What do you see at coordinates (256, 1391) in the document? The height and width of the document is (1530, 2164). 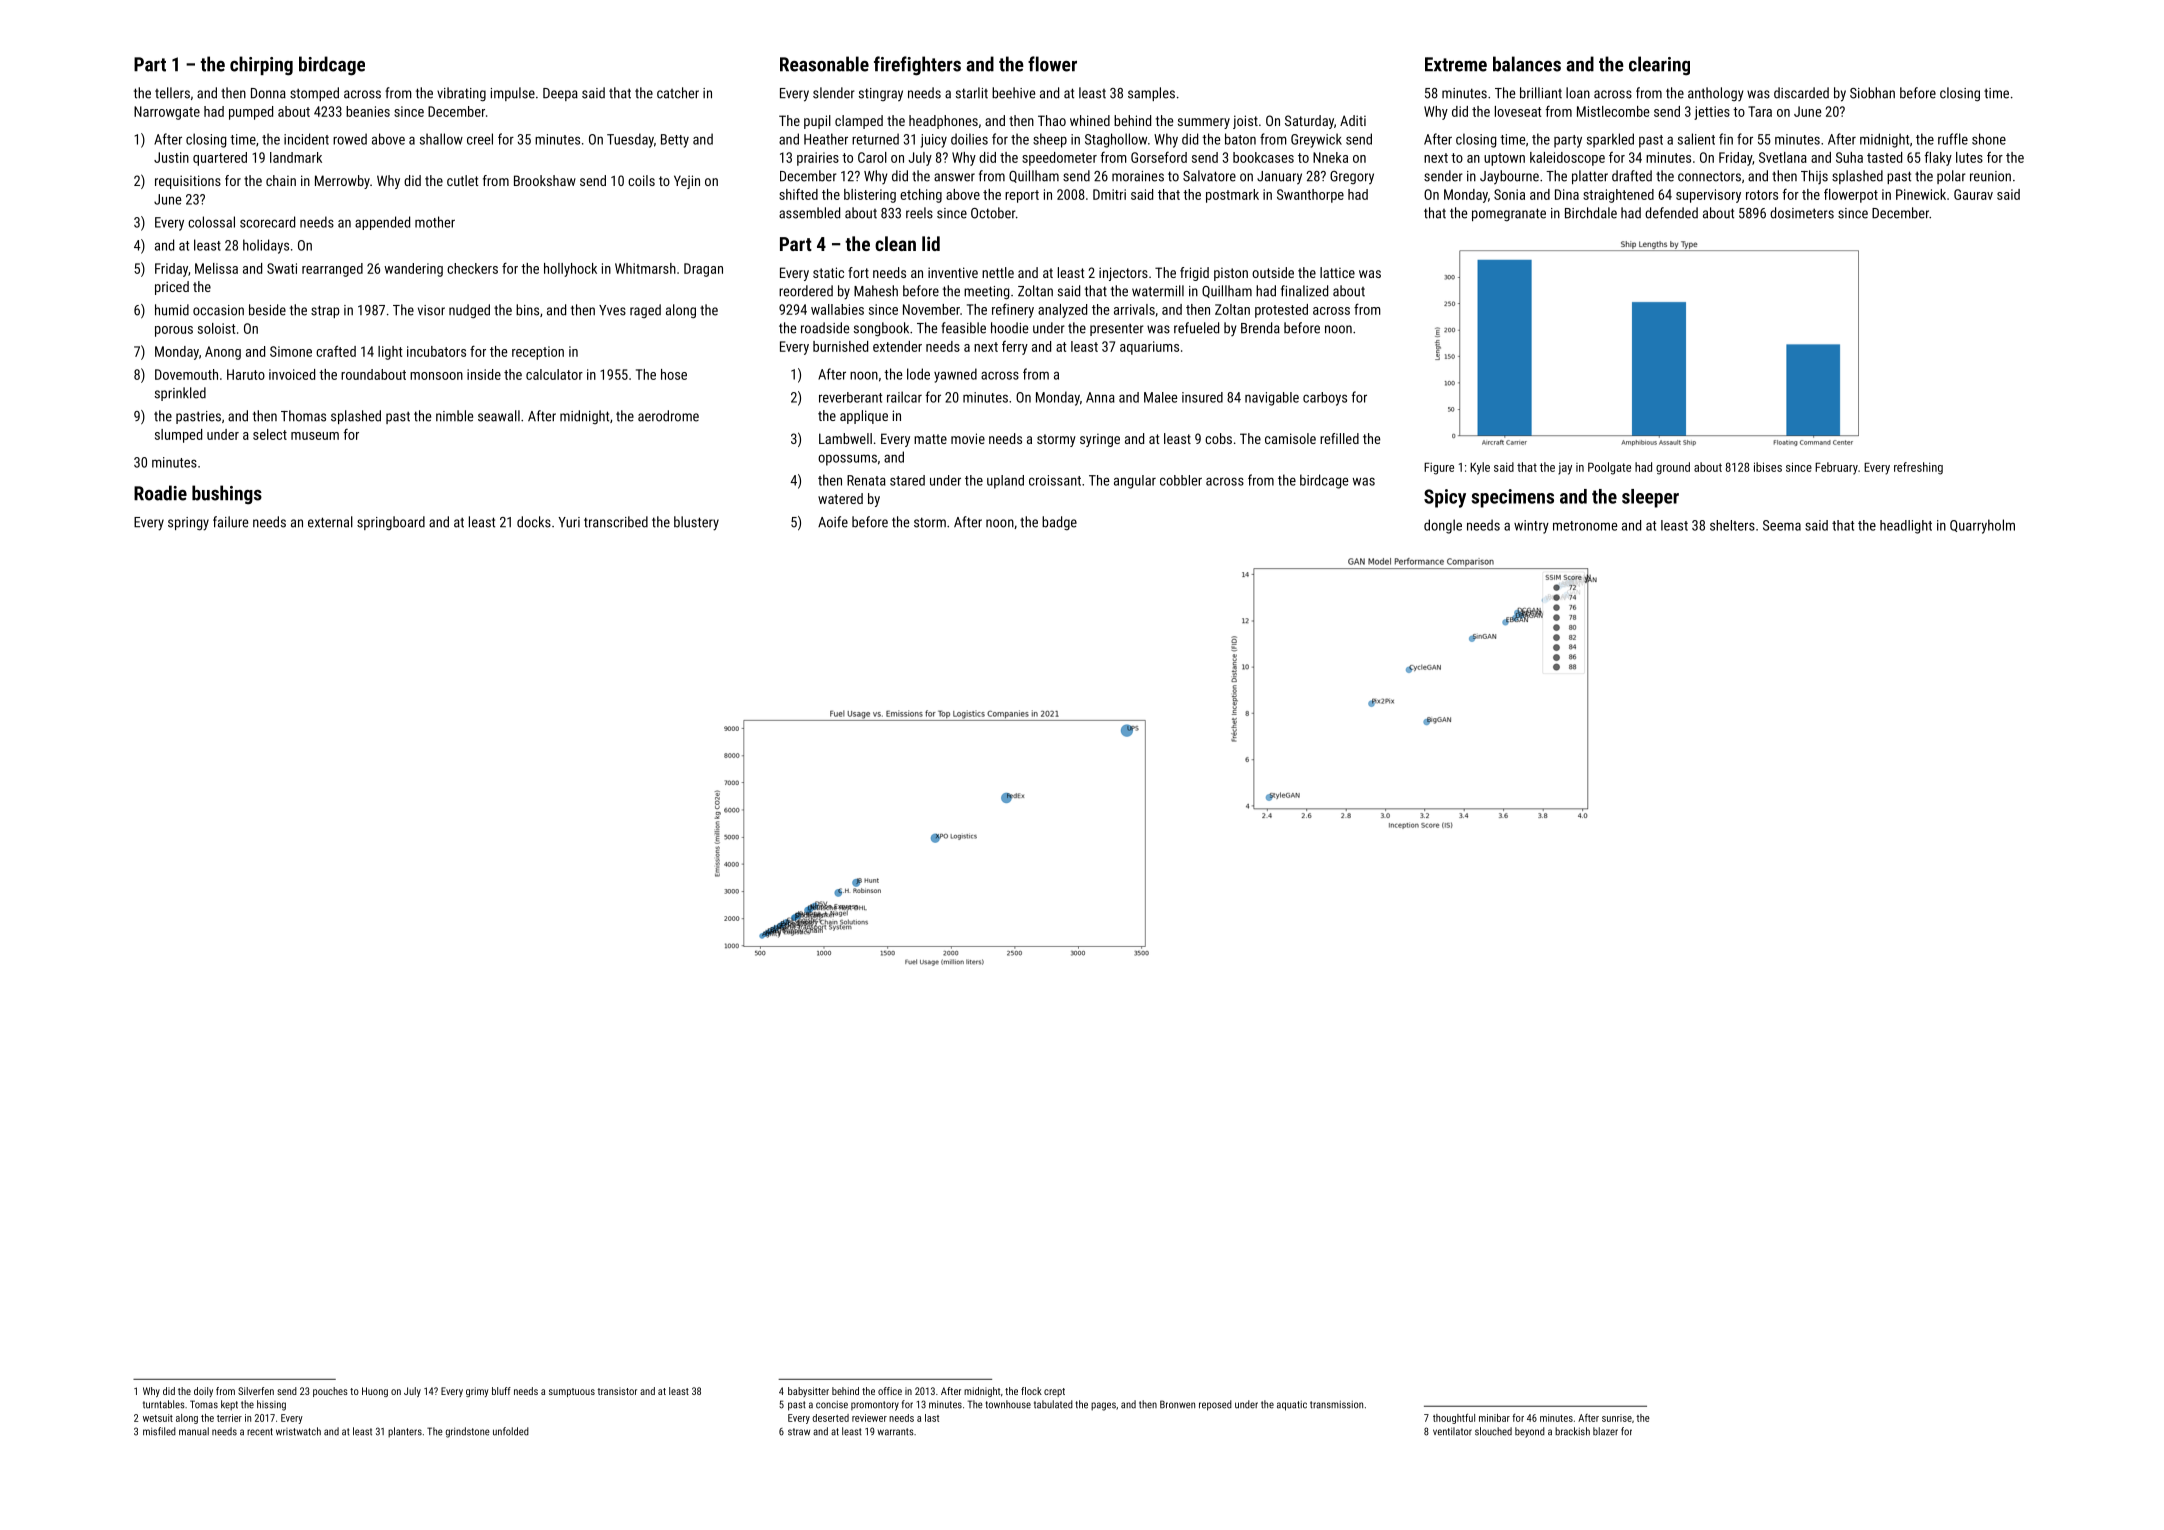 I see `Silverfen` at bounding box center [256, 1391].
